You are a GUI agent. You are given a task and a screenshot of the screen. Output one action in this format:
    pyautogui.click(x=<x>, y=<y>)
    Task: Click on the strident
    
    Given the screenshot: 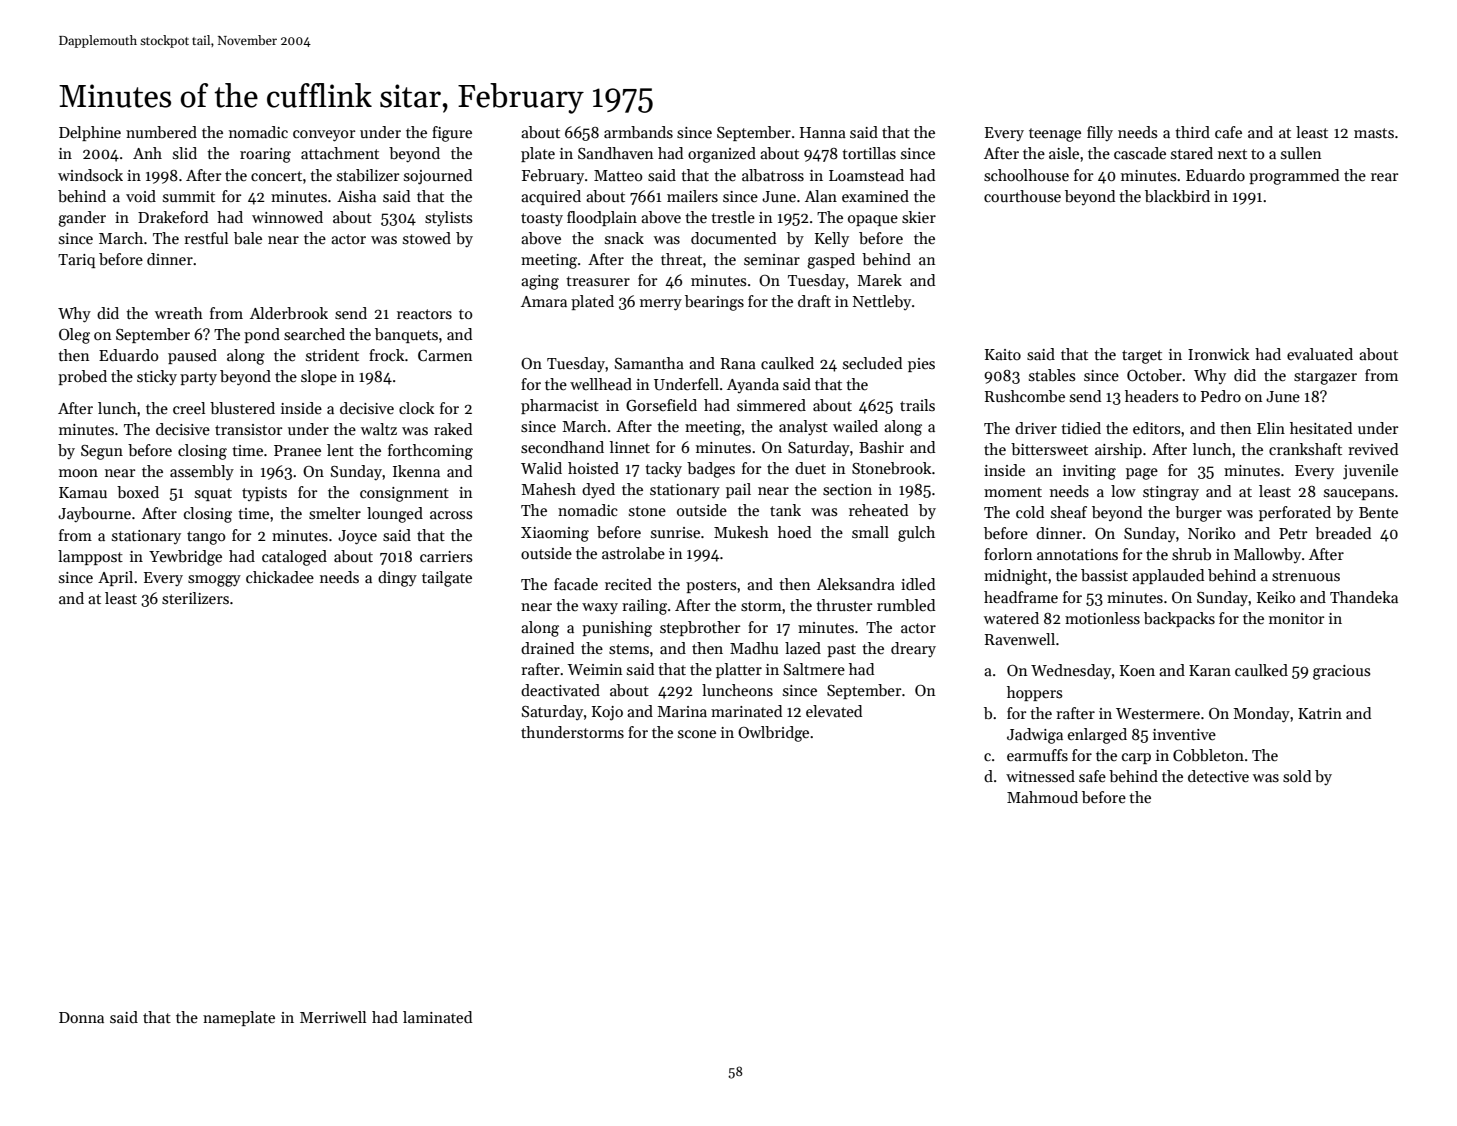 What is the action you would take?
    pyautogui.click(x=332, y=355)
